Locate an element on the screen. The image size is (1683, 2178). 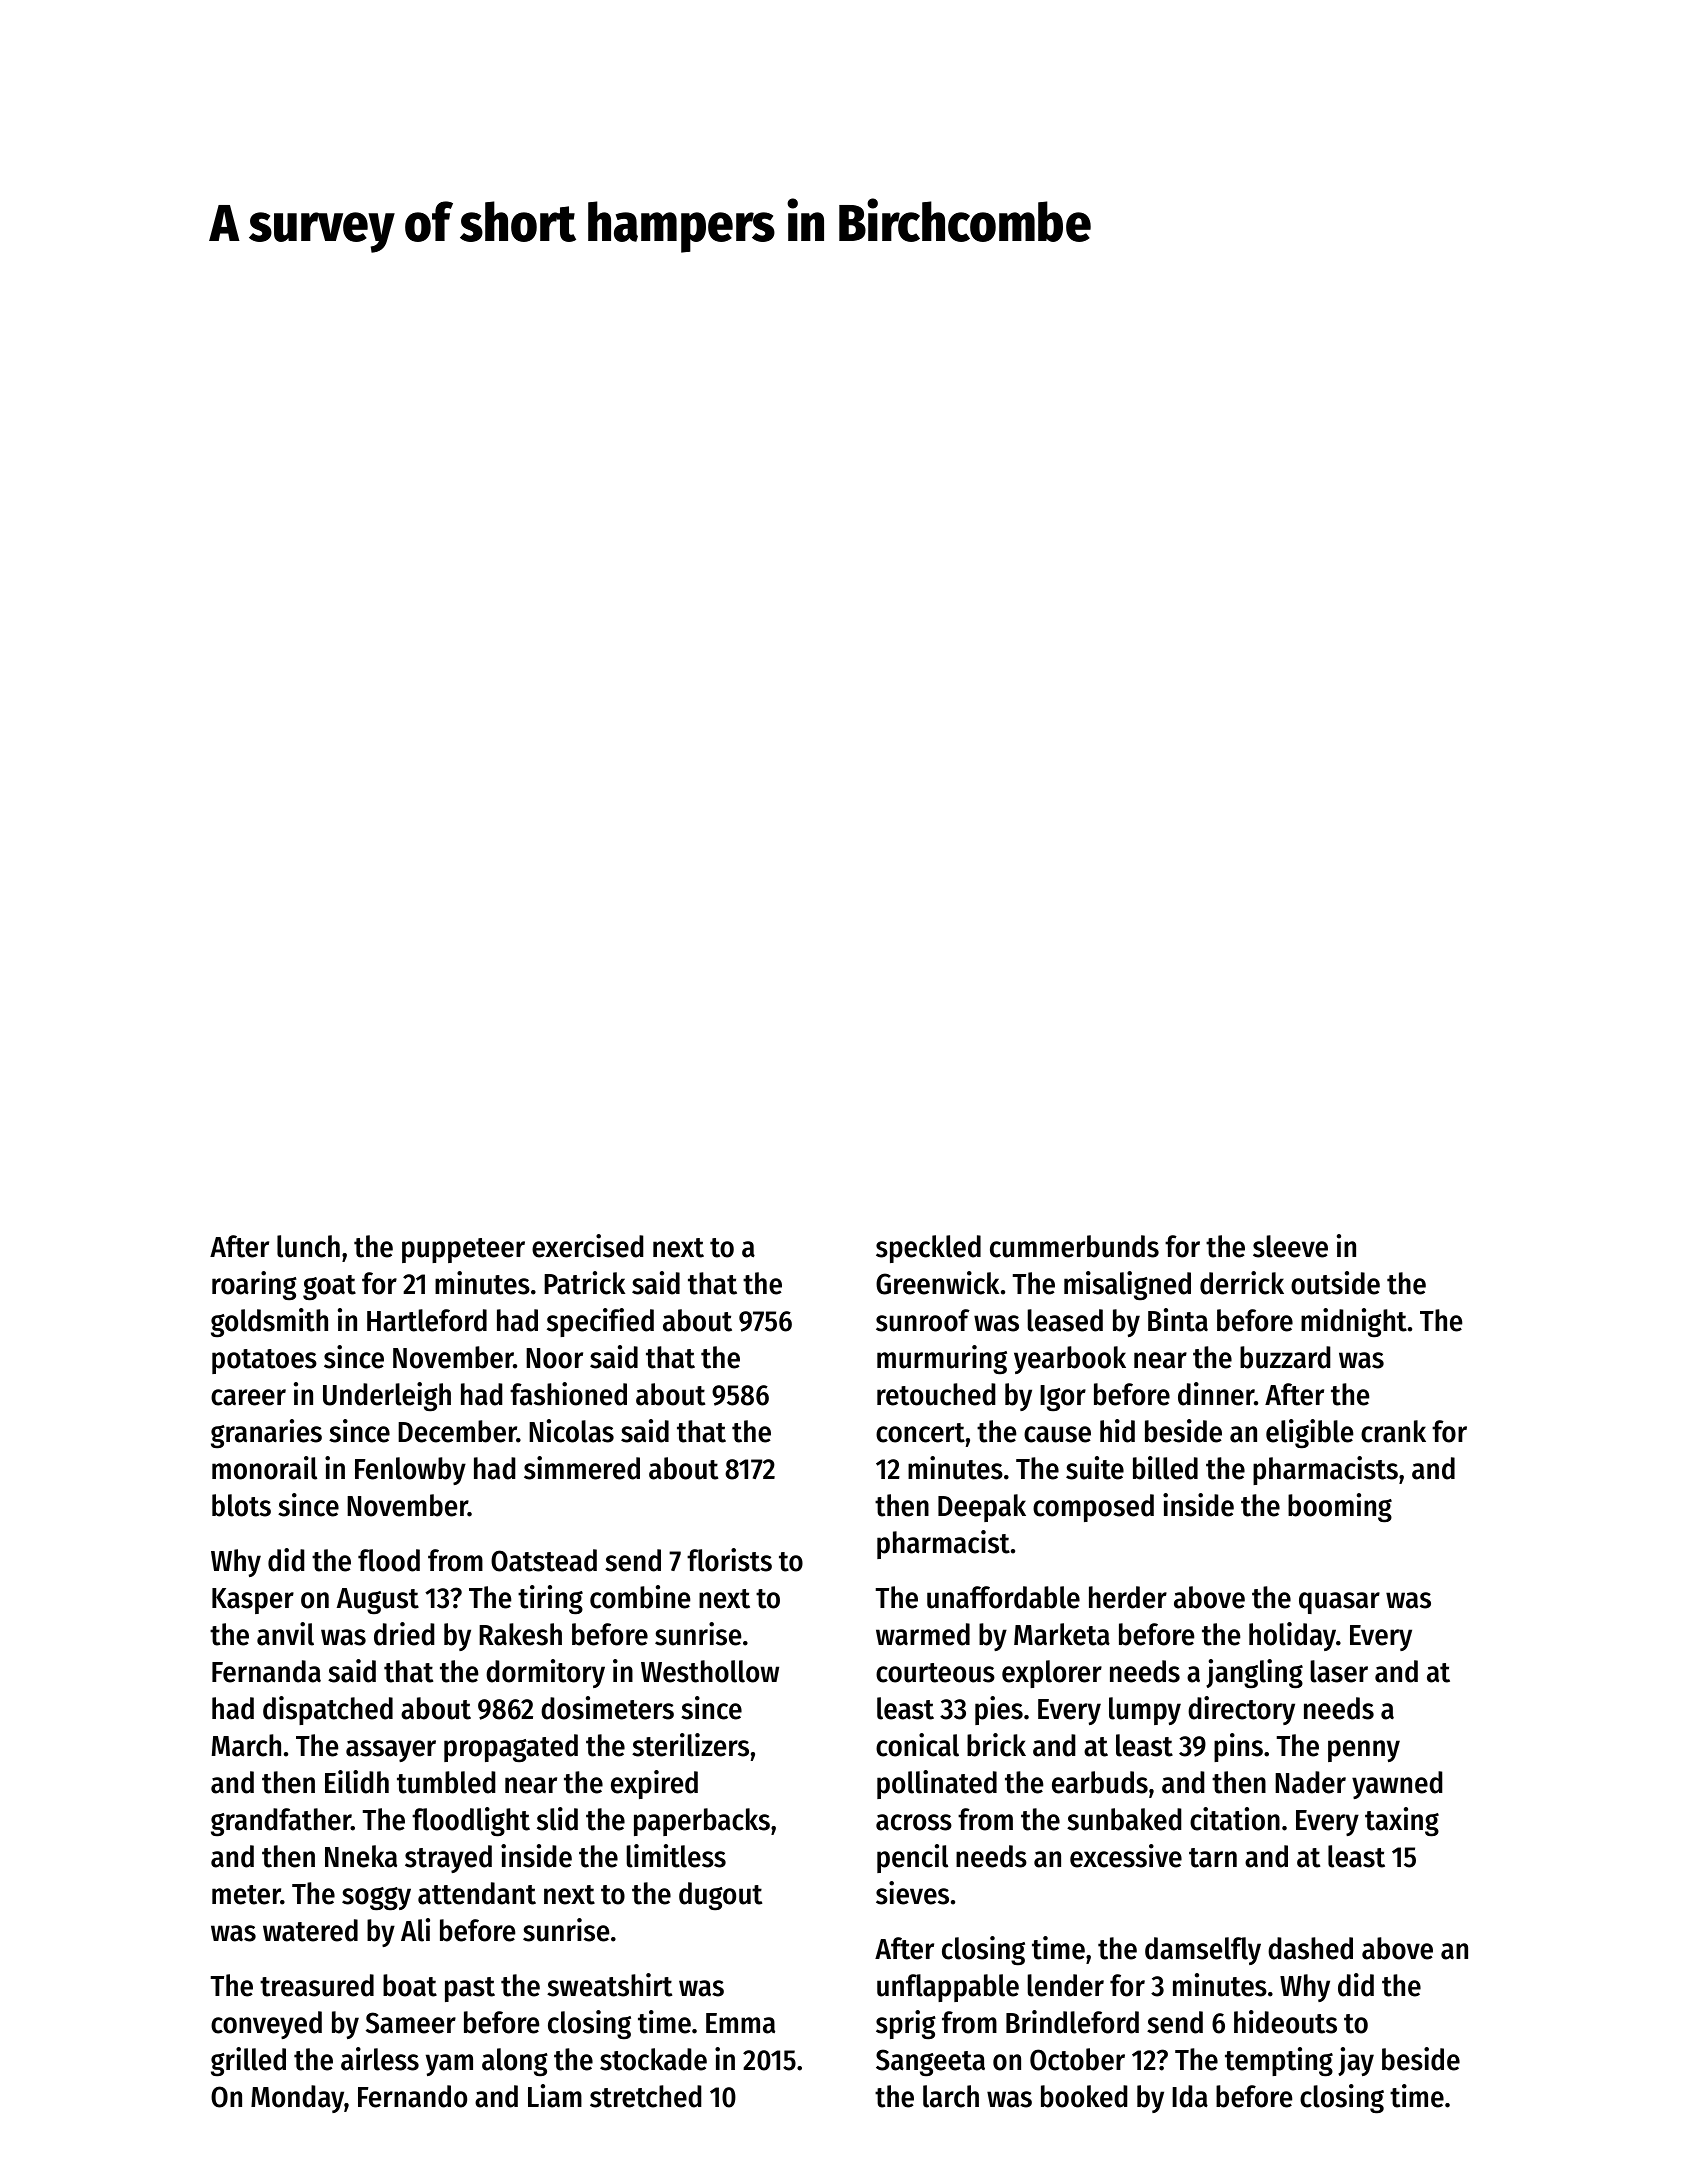
explorer is located at coordinates (1052, 1674).
